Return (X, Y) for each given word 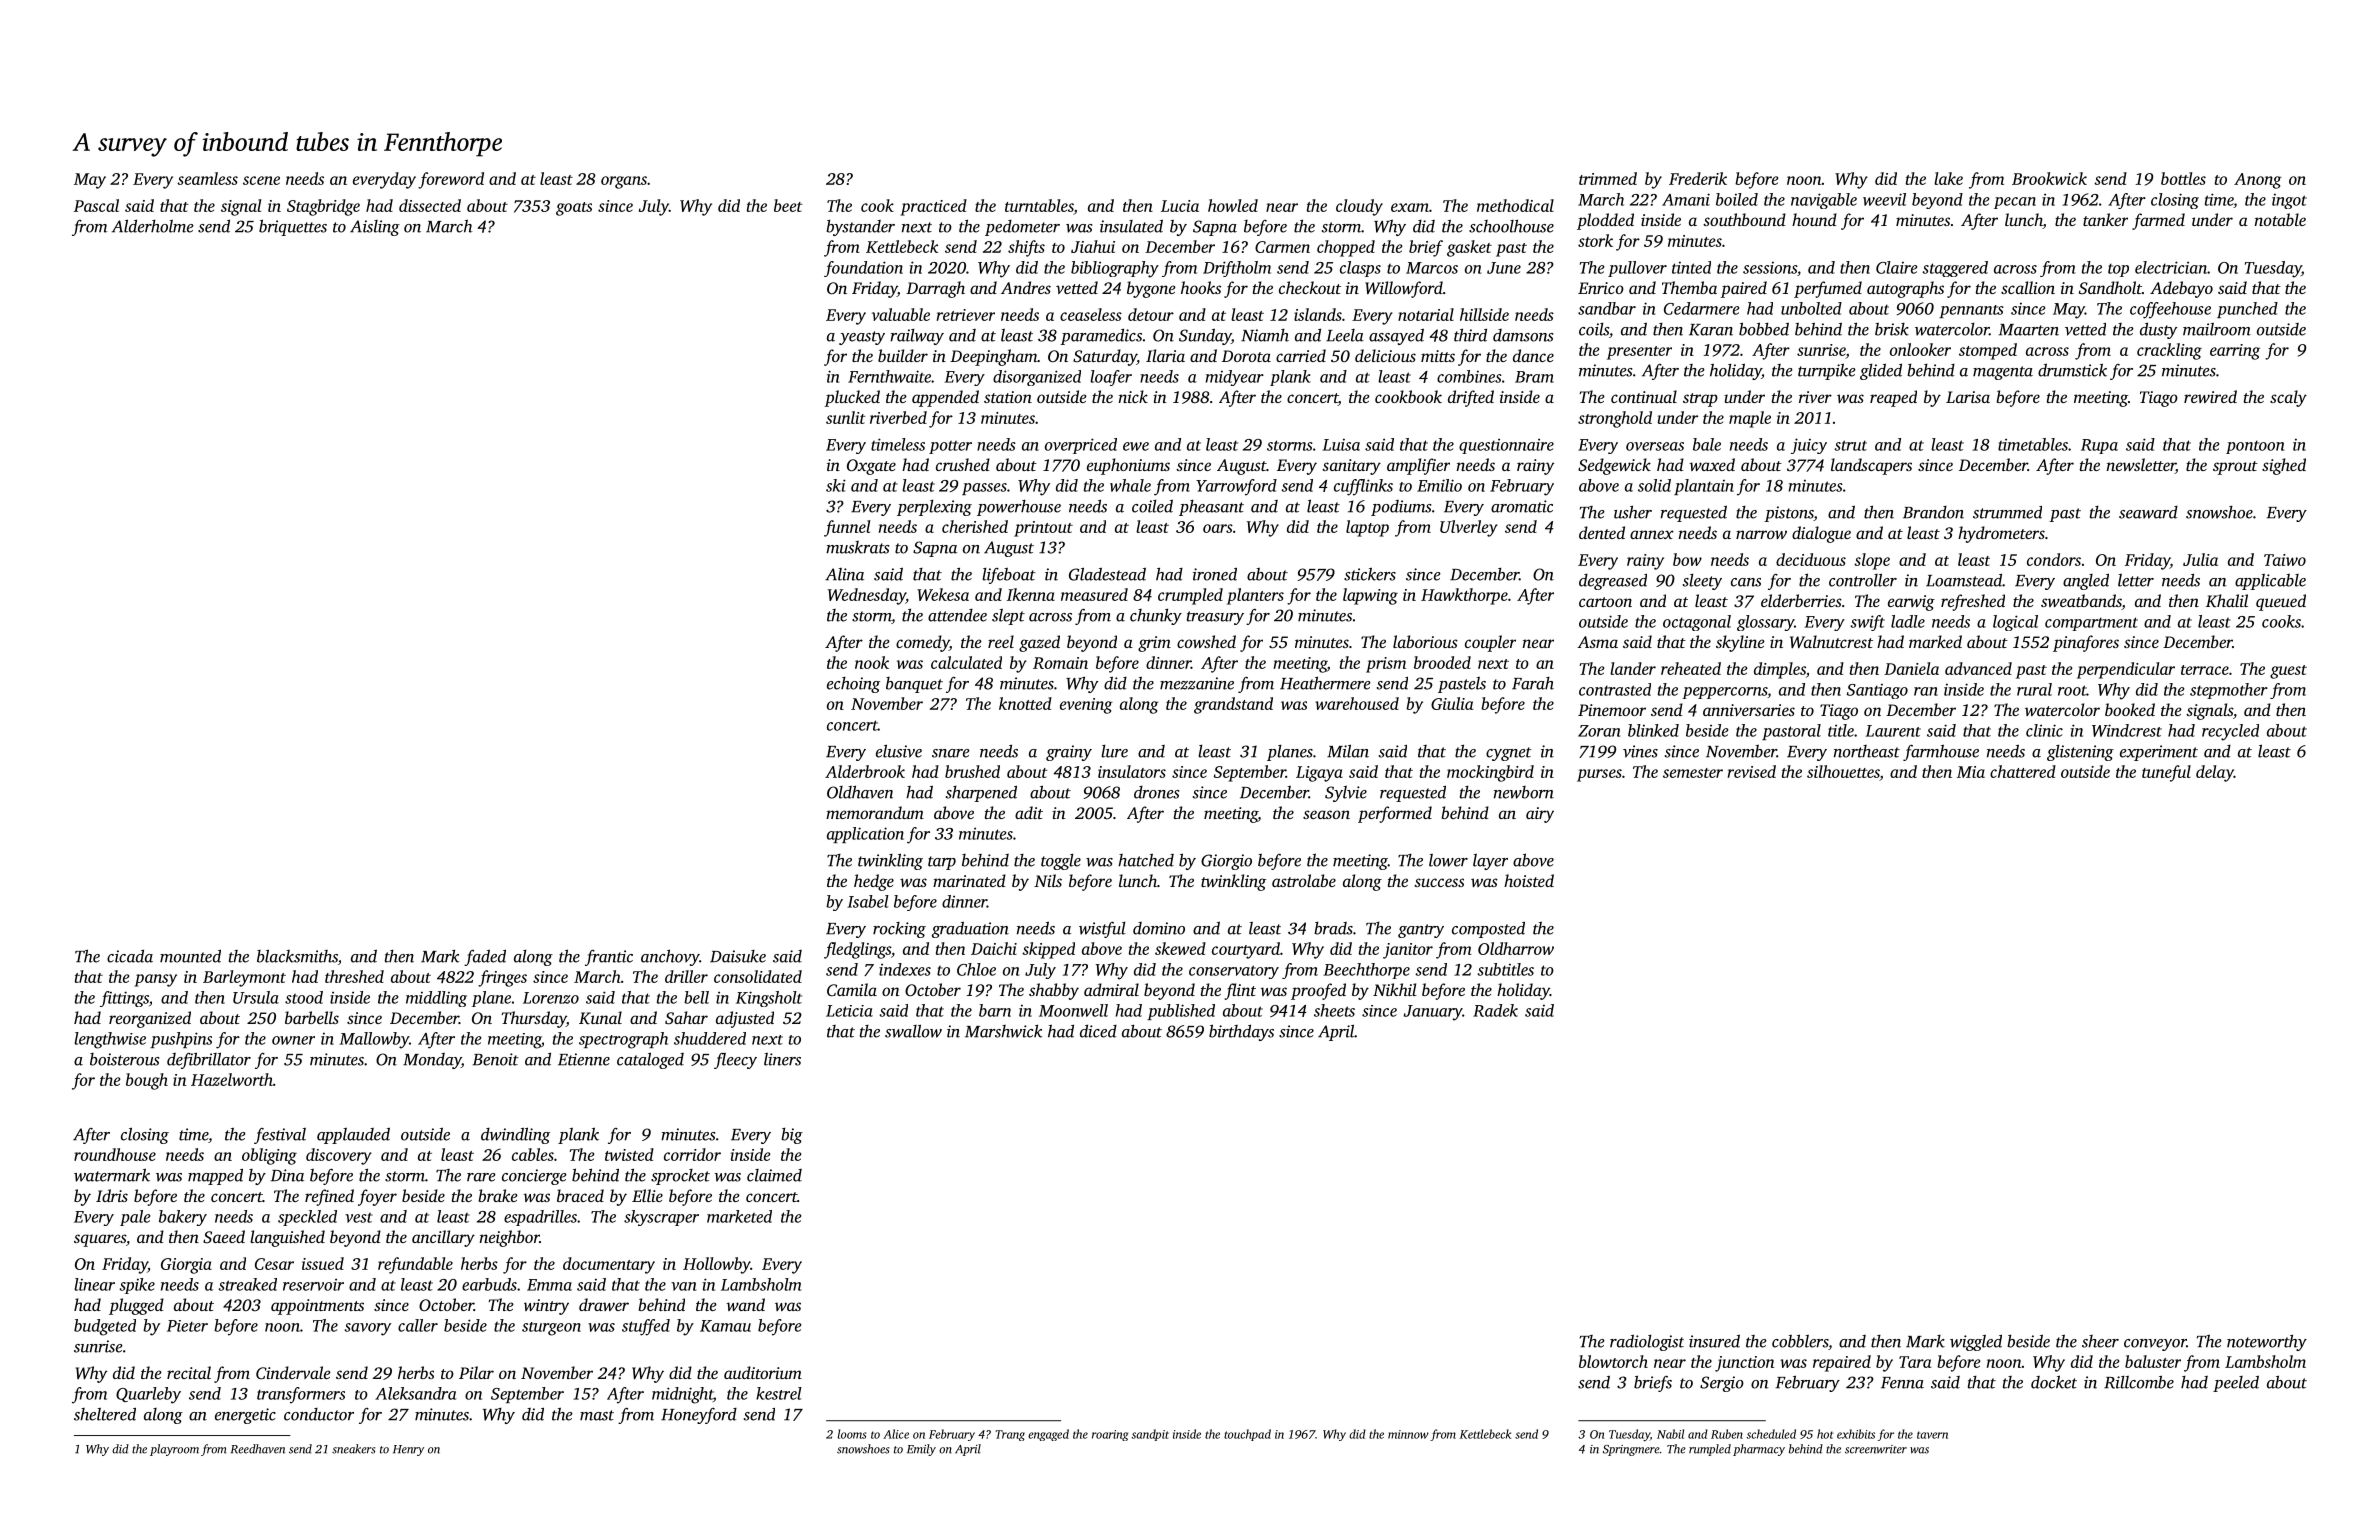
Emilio (1439, 485)
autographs (1905, 289)
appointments (317, 1307)
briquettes (293, 227)
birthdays (1241, 1032)
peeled (2236, 1383)
